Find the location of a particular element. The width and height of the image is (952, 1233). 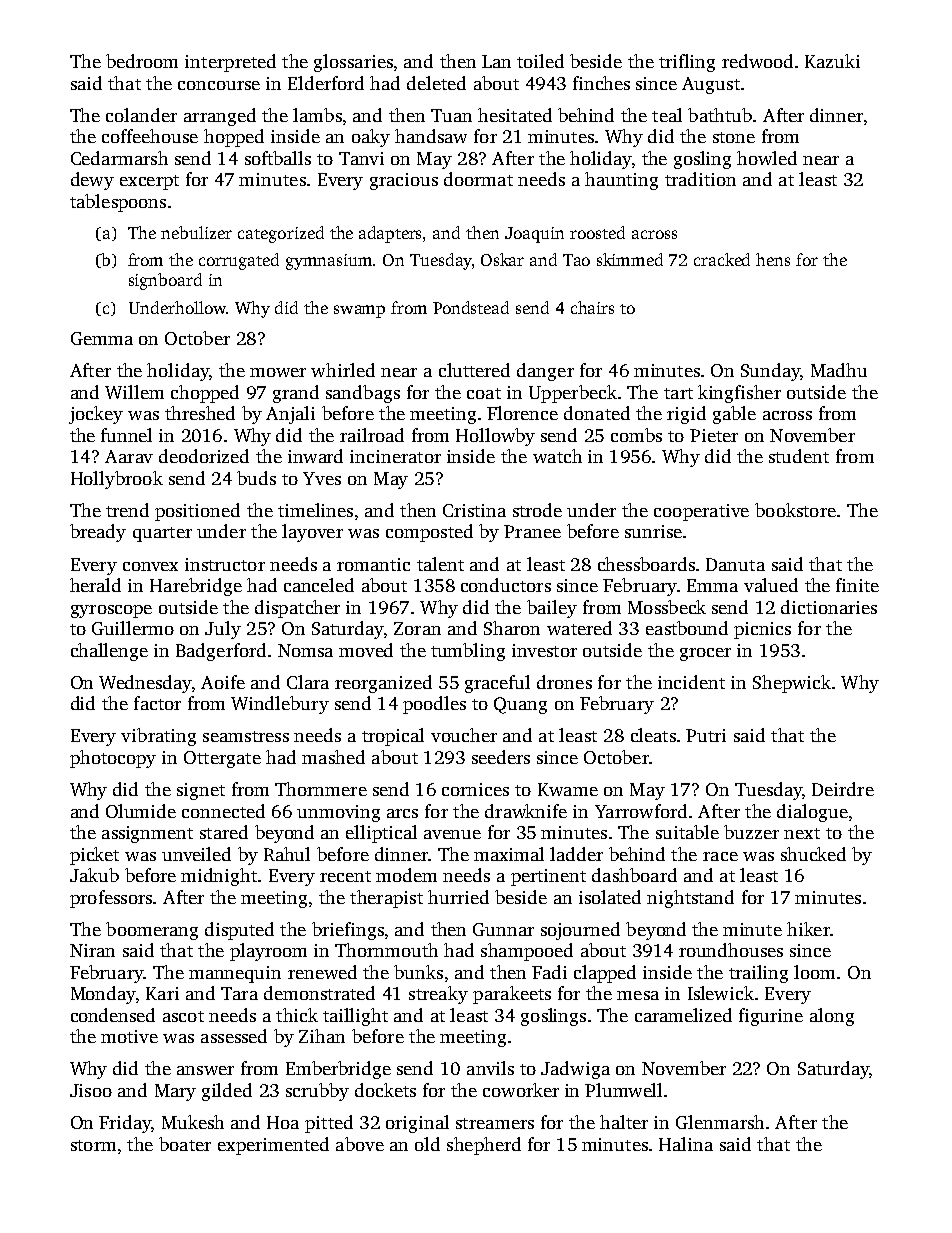

Glenmarsh is located at coordinates (720, 1122).
